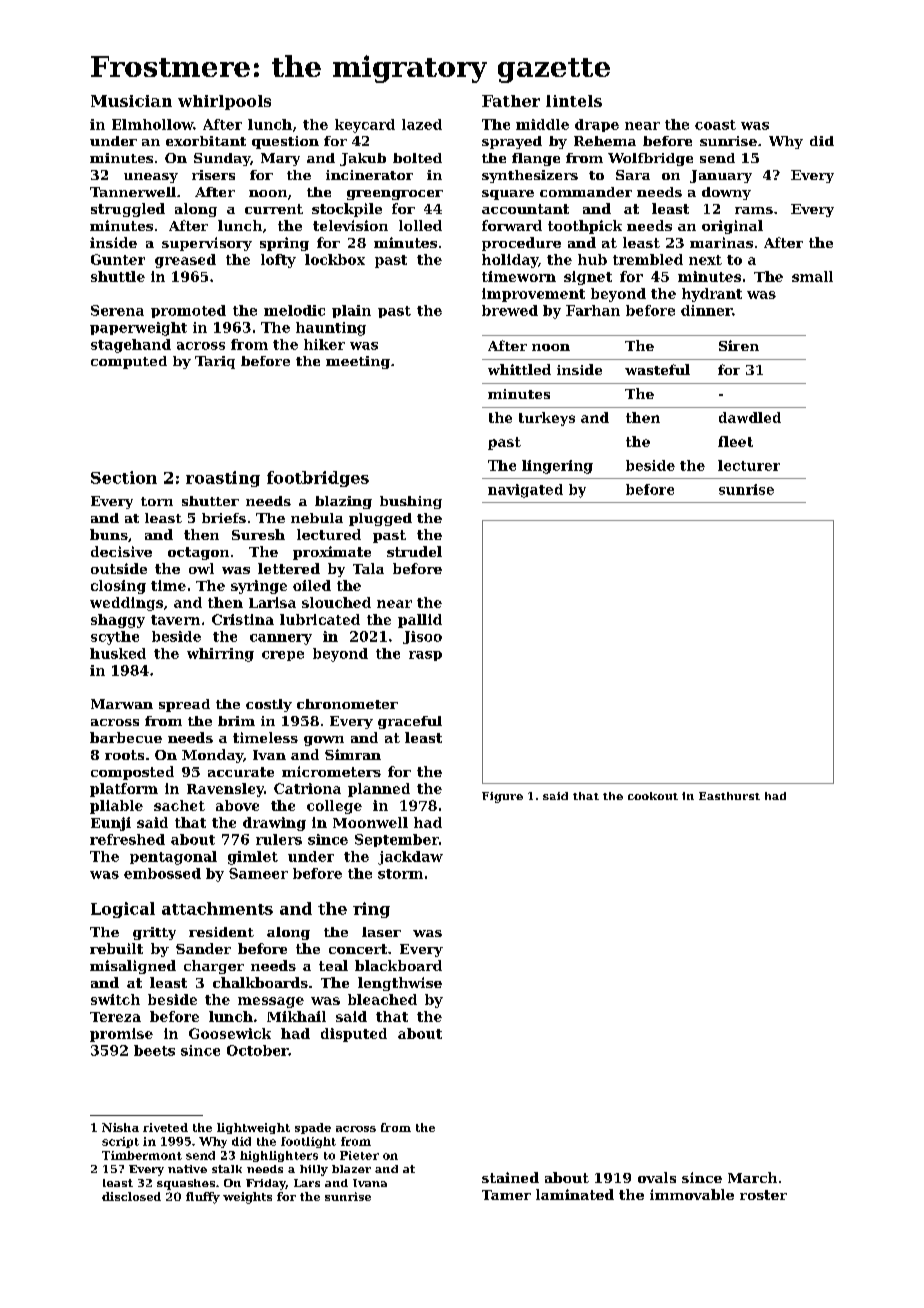 Image resolution: width=924 pixels, height=1308 pixels. Describe the element at coordinates (410, 858) in the screenshot. I see `jackdaw` at that location.
